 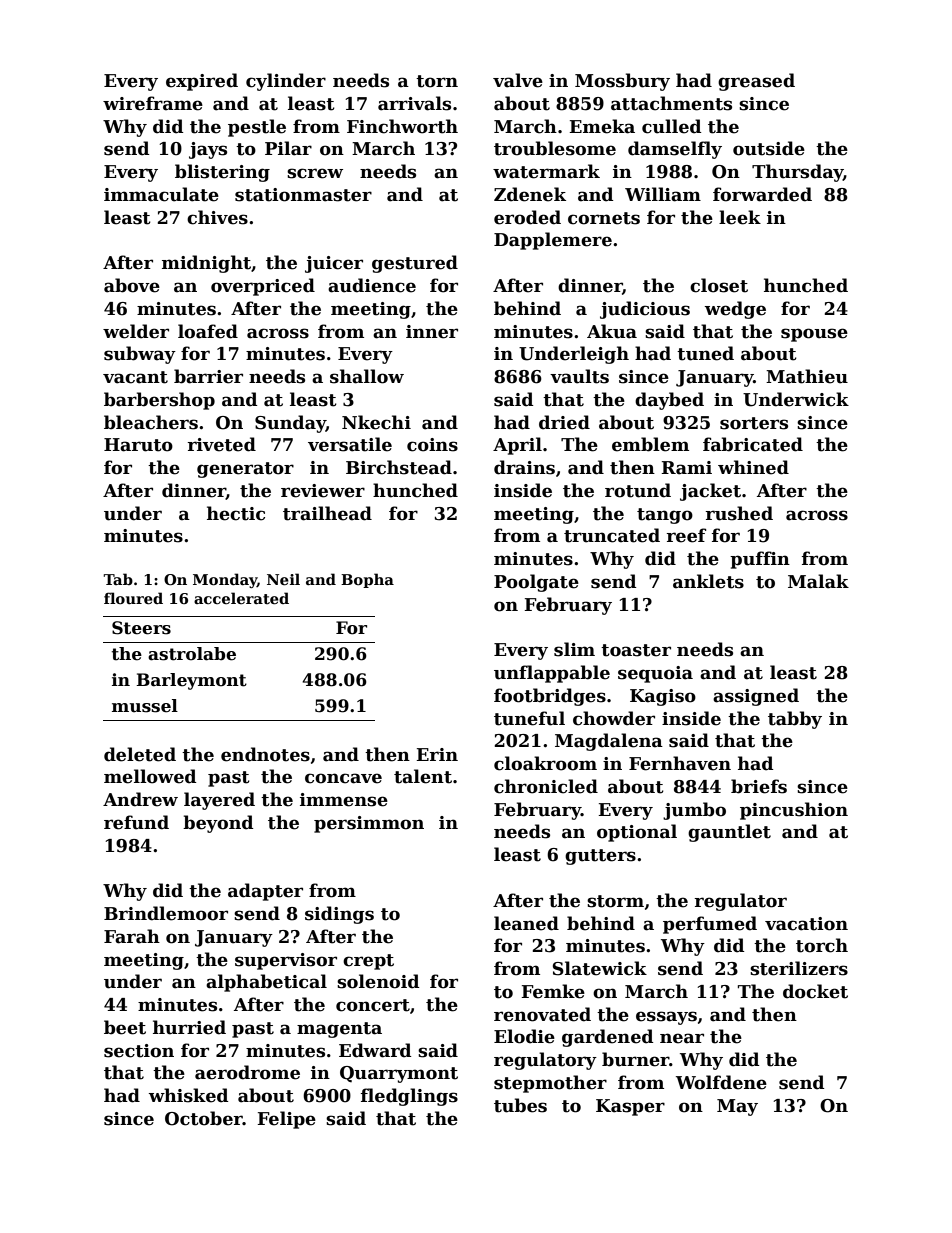 I want to click on chowder, so click(x=614, y=718).
